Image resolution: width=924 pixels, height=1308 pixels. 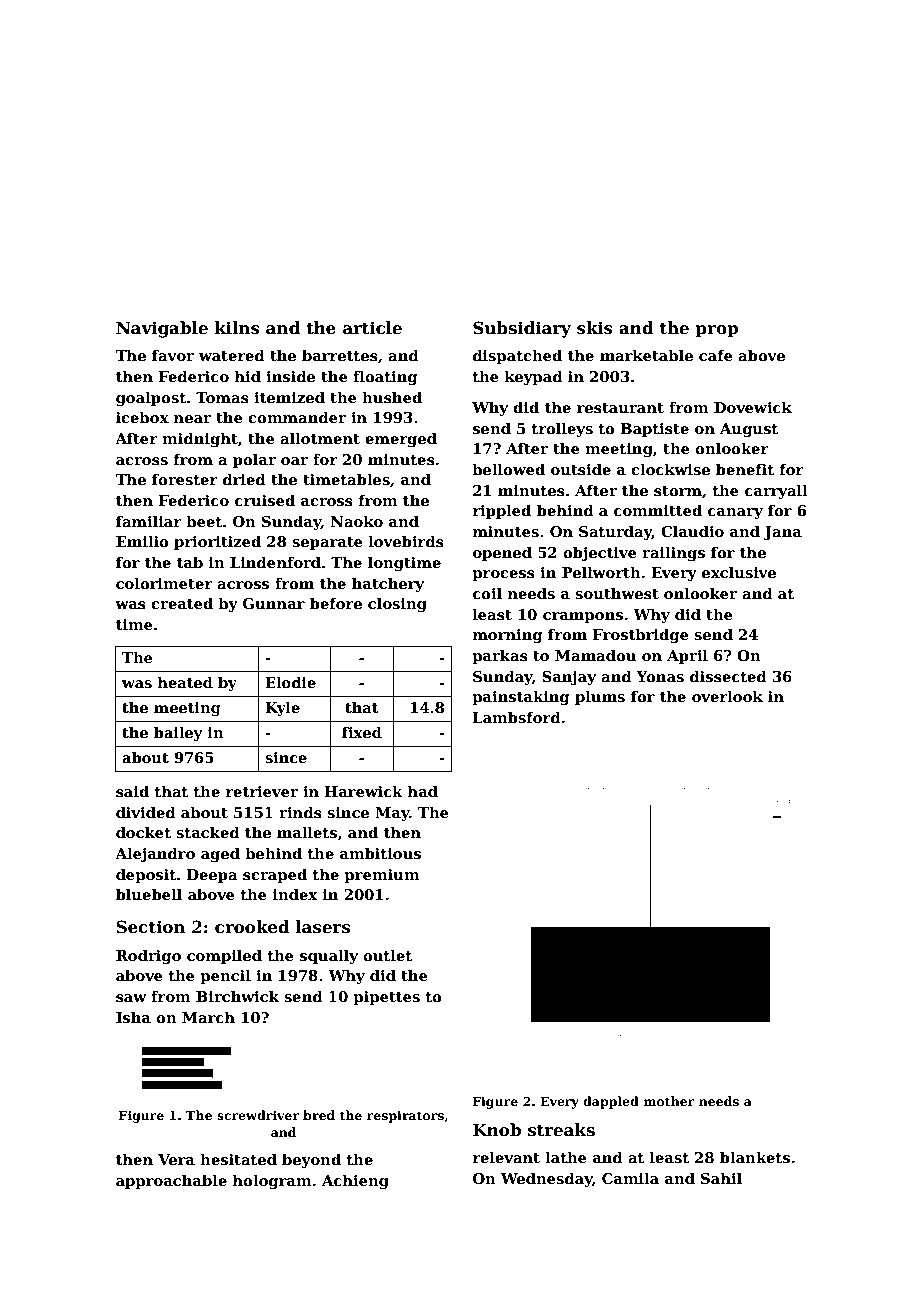 What do you see at coordinates (660, 676) in the document?
I see `Yonas` at bounding box center [660, 676].
